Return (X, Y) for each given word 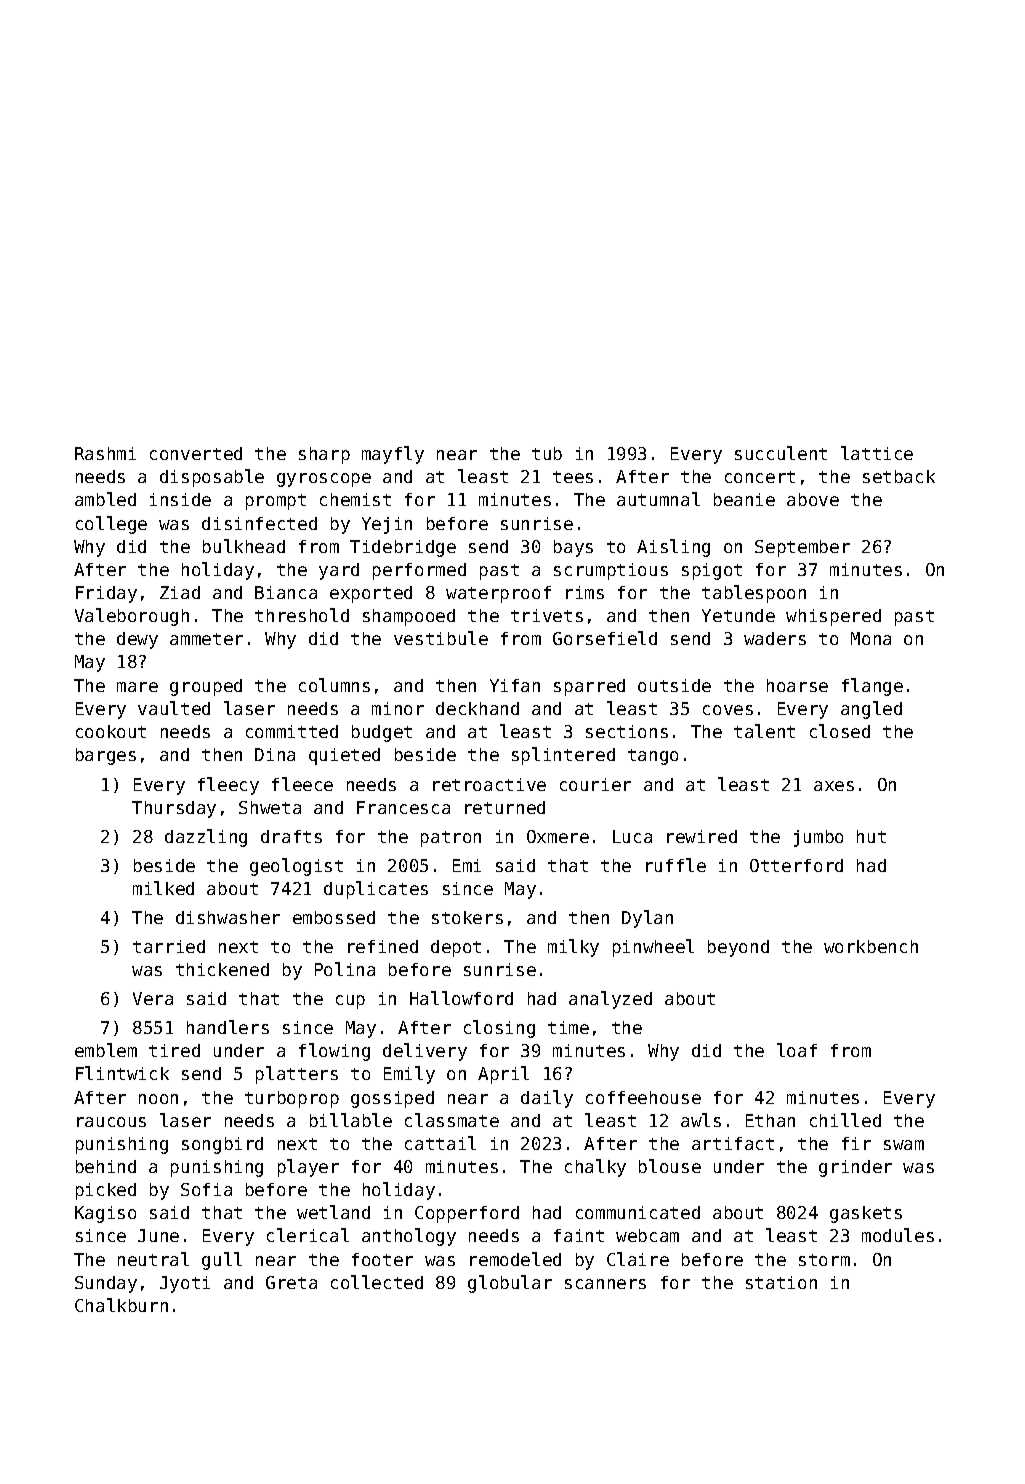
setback (899, 476)
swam (904, 1145)
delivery (425, 1052)
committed (292, 731)
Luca (632, 836)
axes (834, 786)
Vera (153, 998)
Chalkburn (121, 1305)
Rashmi (105, 453)
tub (547, 453)
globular (510, 1284)
